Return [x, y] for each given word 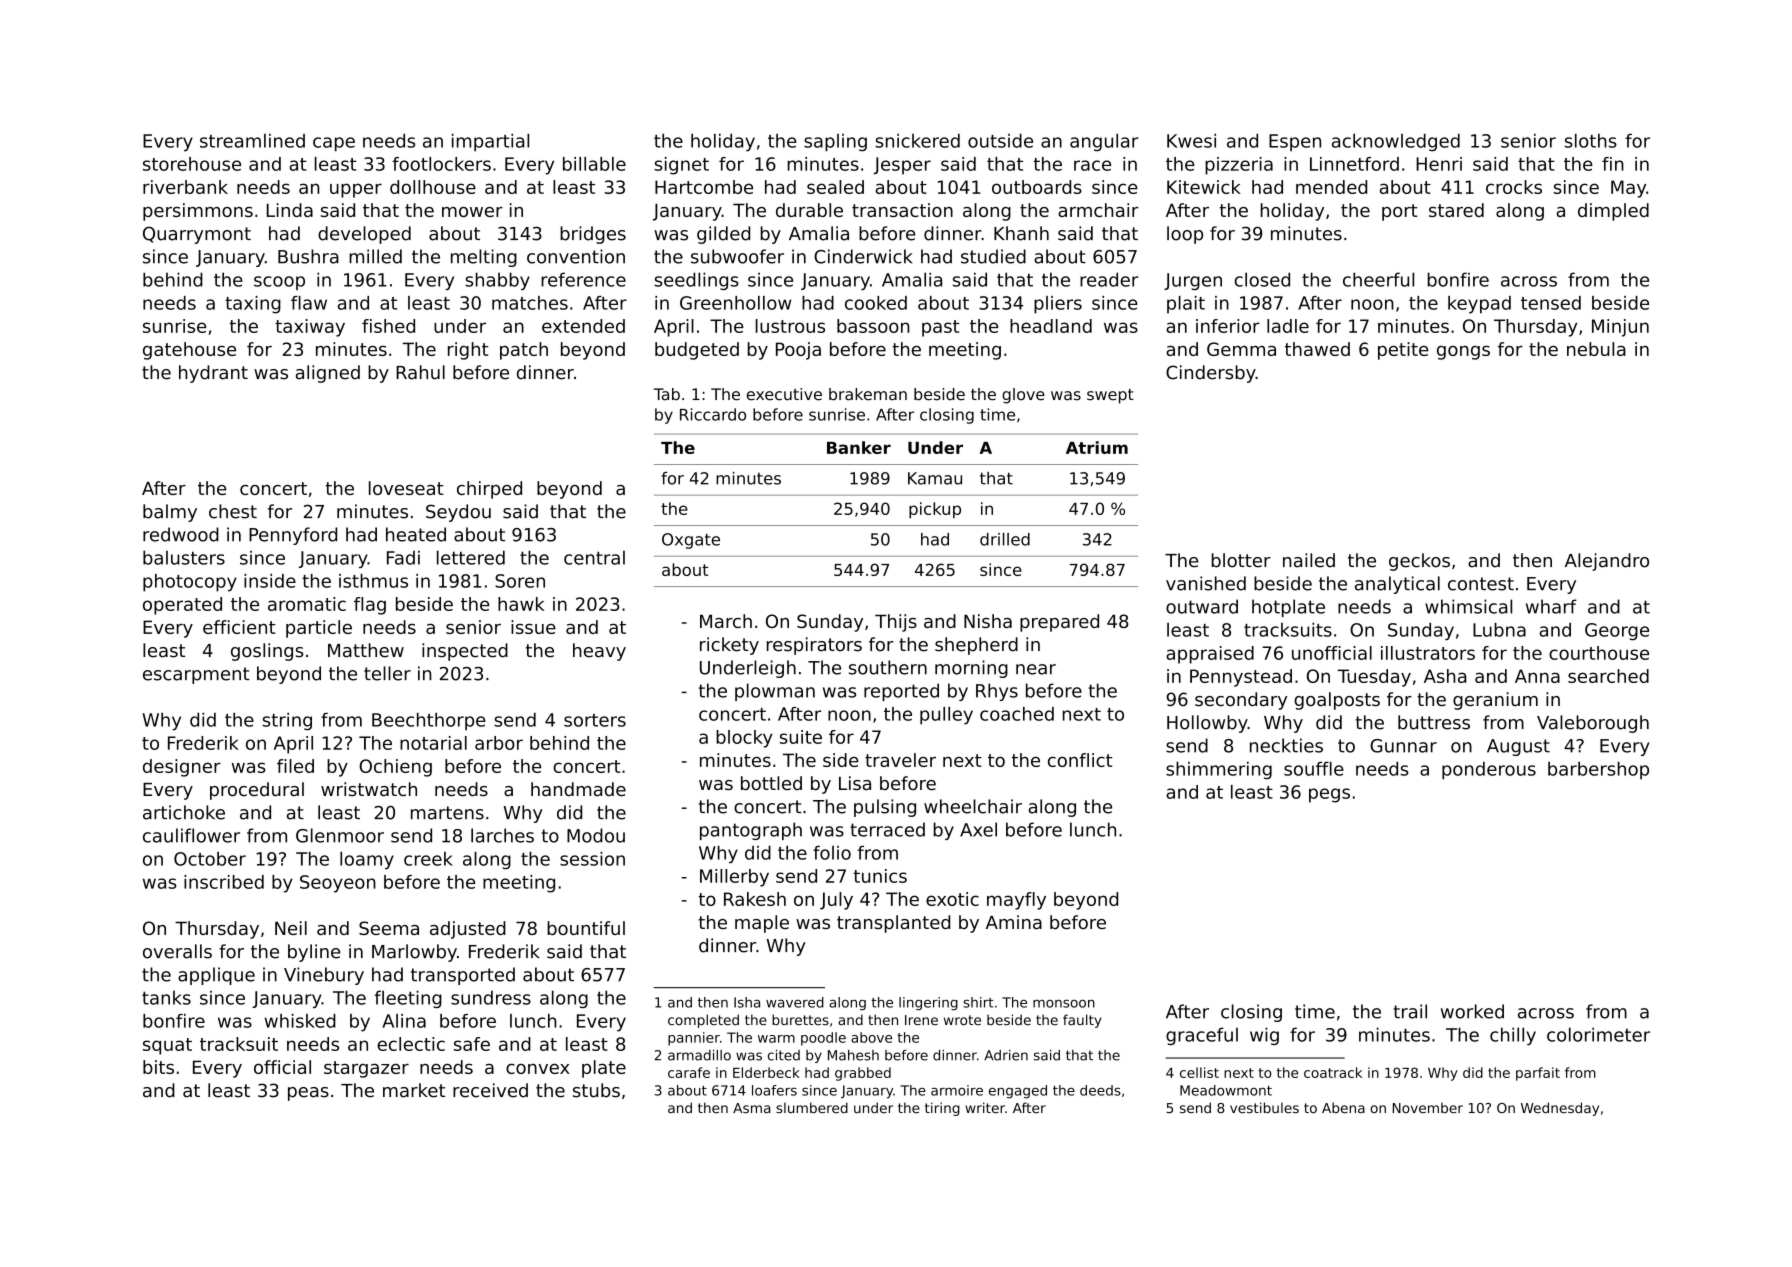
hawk [521, 604]
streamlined [252, 141]
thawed [1317, 349]
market [414, 1090]
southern [888, 667]
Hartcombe [704, 187]
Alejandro [1607, 562]
